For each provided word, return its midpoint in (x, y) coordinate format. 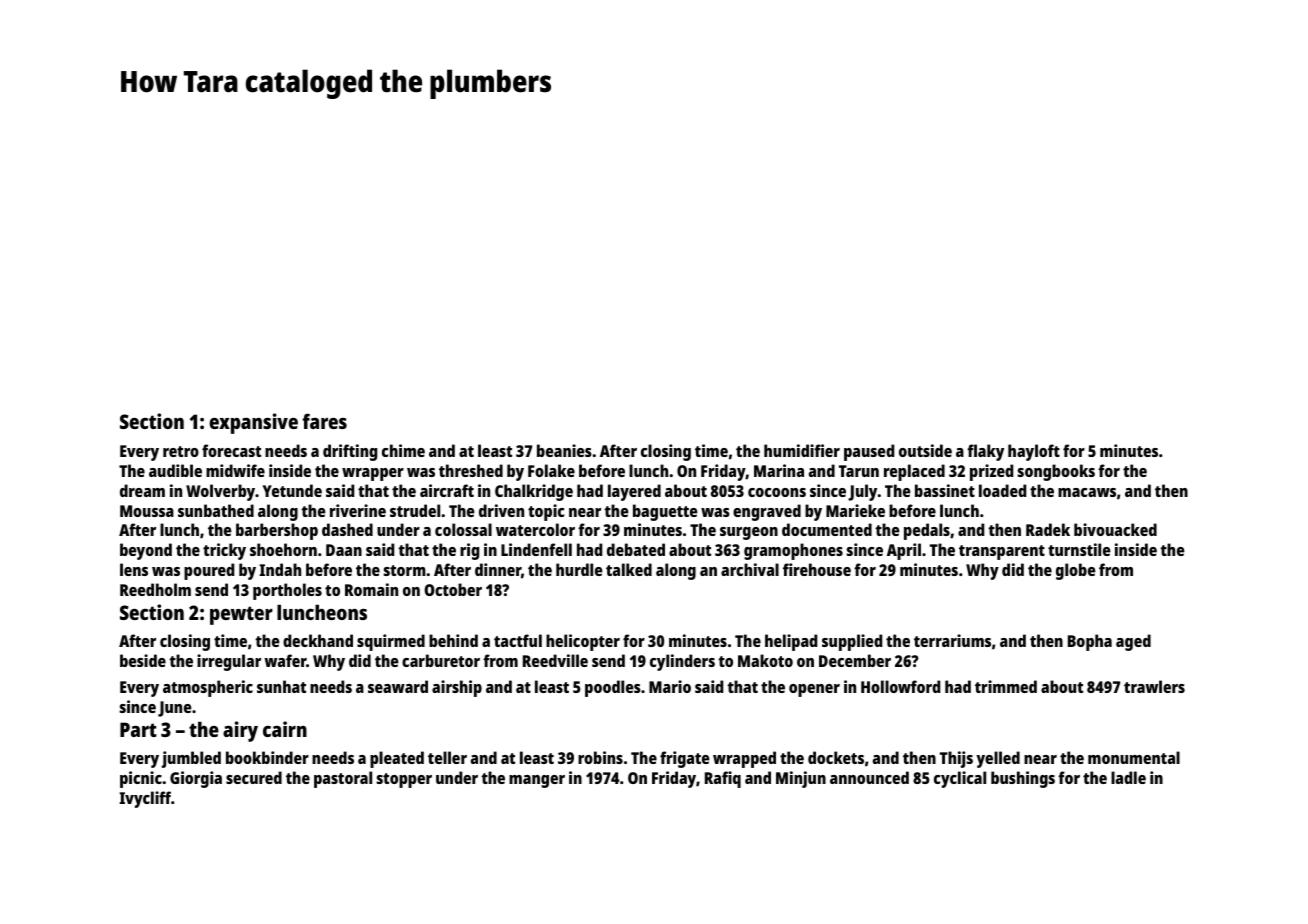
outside (925, 450)
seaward (398, 686)
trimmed (1006, 686)
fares (324, 421)
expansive (253, 423)
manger (537, 781)
